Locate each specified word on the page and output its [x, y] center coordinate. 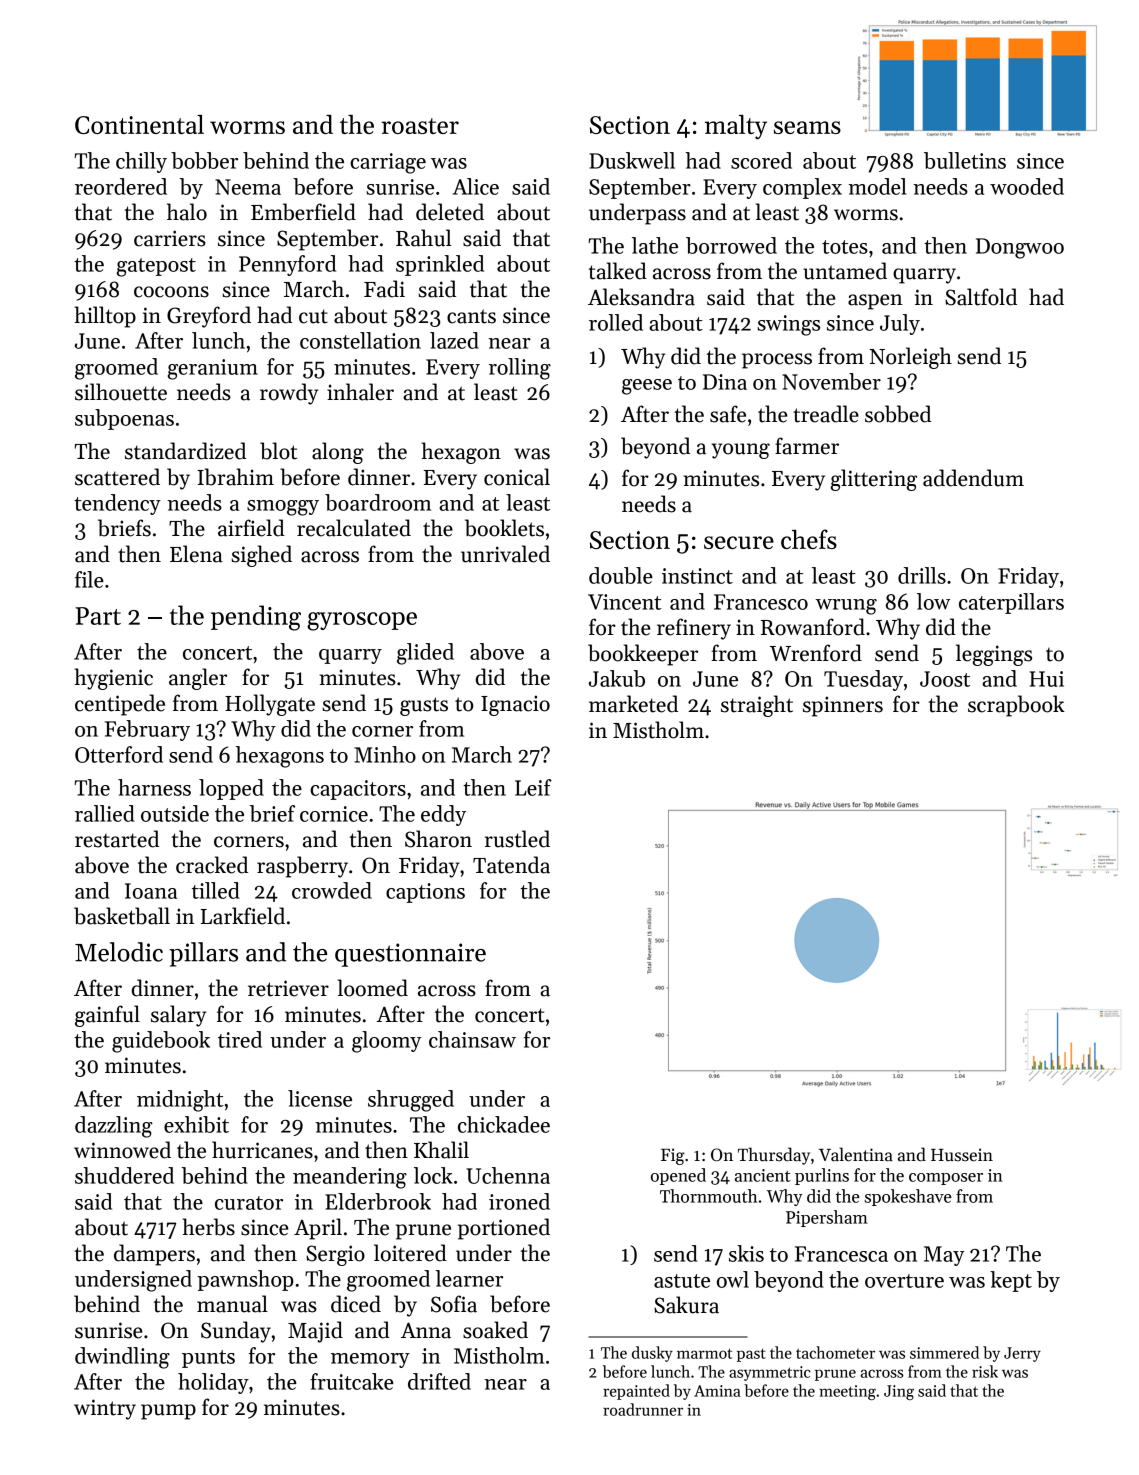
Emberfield [303, 212]
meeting [847, 1392]
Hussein [962, 1155]
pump [168, 1412]
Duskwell [632, 160]
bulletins [965, 160]
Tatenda [511, 865]
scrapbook [1016, 706]
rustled [517, 839]
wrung [846, 607]
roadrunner [643, 1409]
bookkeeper [643, 655]
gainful [107, 1016]
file [89, 579]
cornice [334, 814]
